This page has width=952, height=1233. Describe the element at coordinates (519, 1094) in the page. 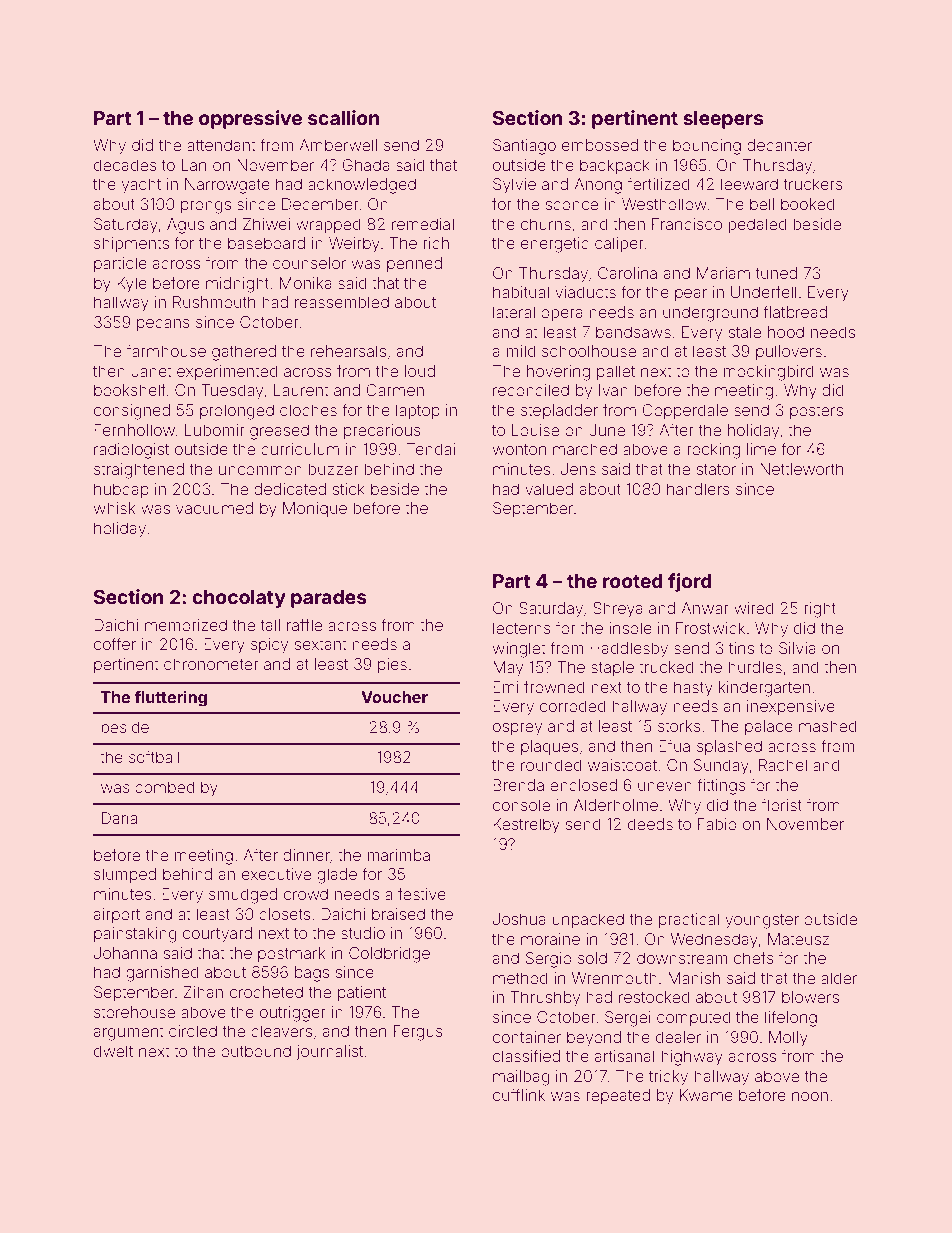

I see `cufflink` at that location.
